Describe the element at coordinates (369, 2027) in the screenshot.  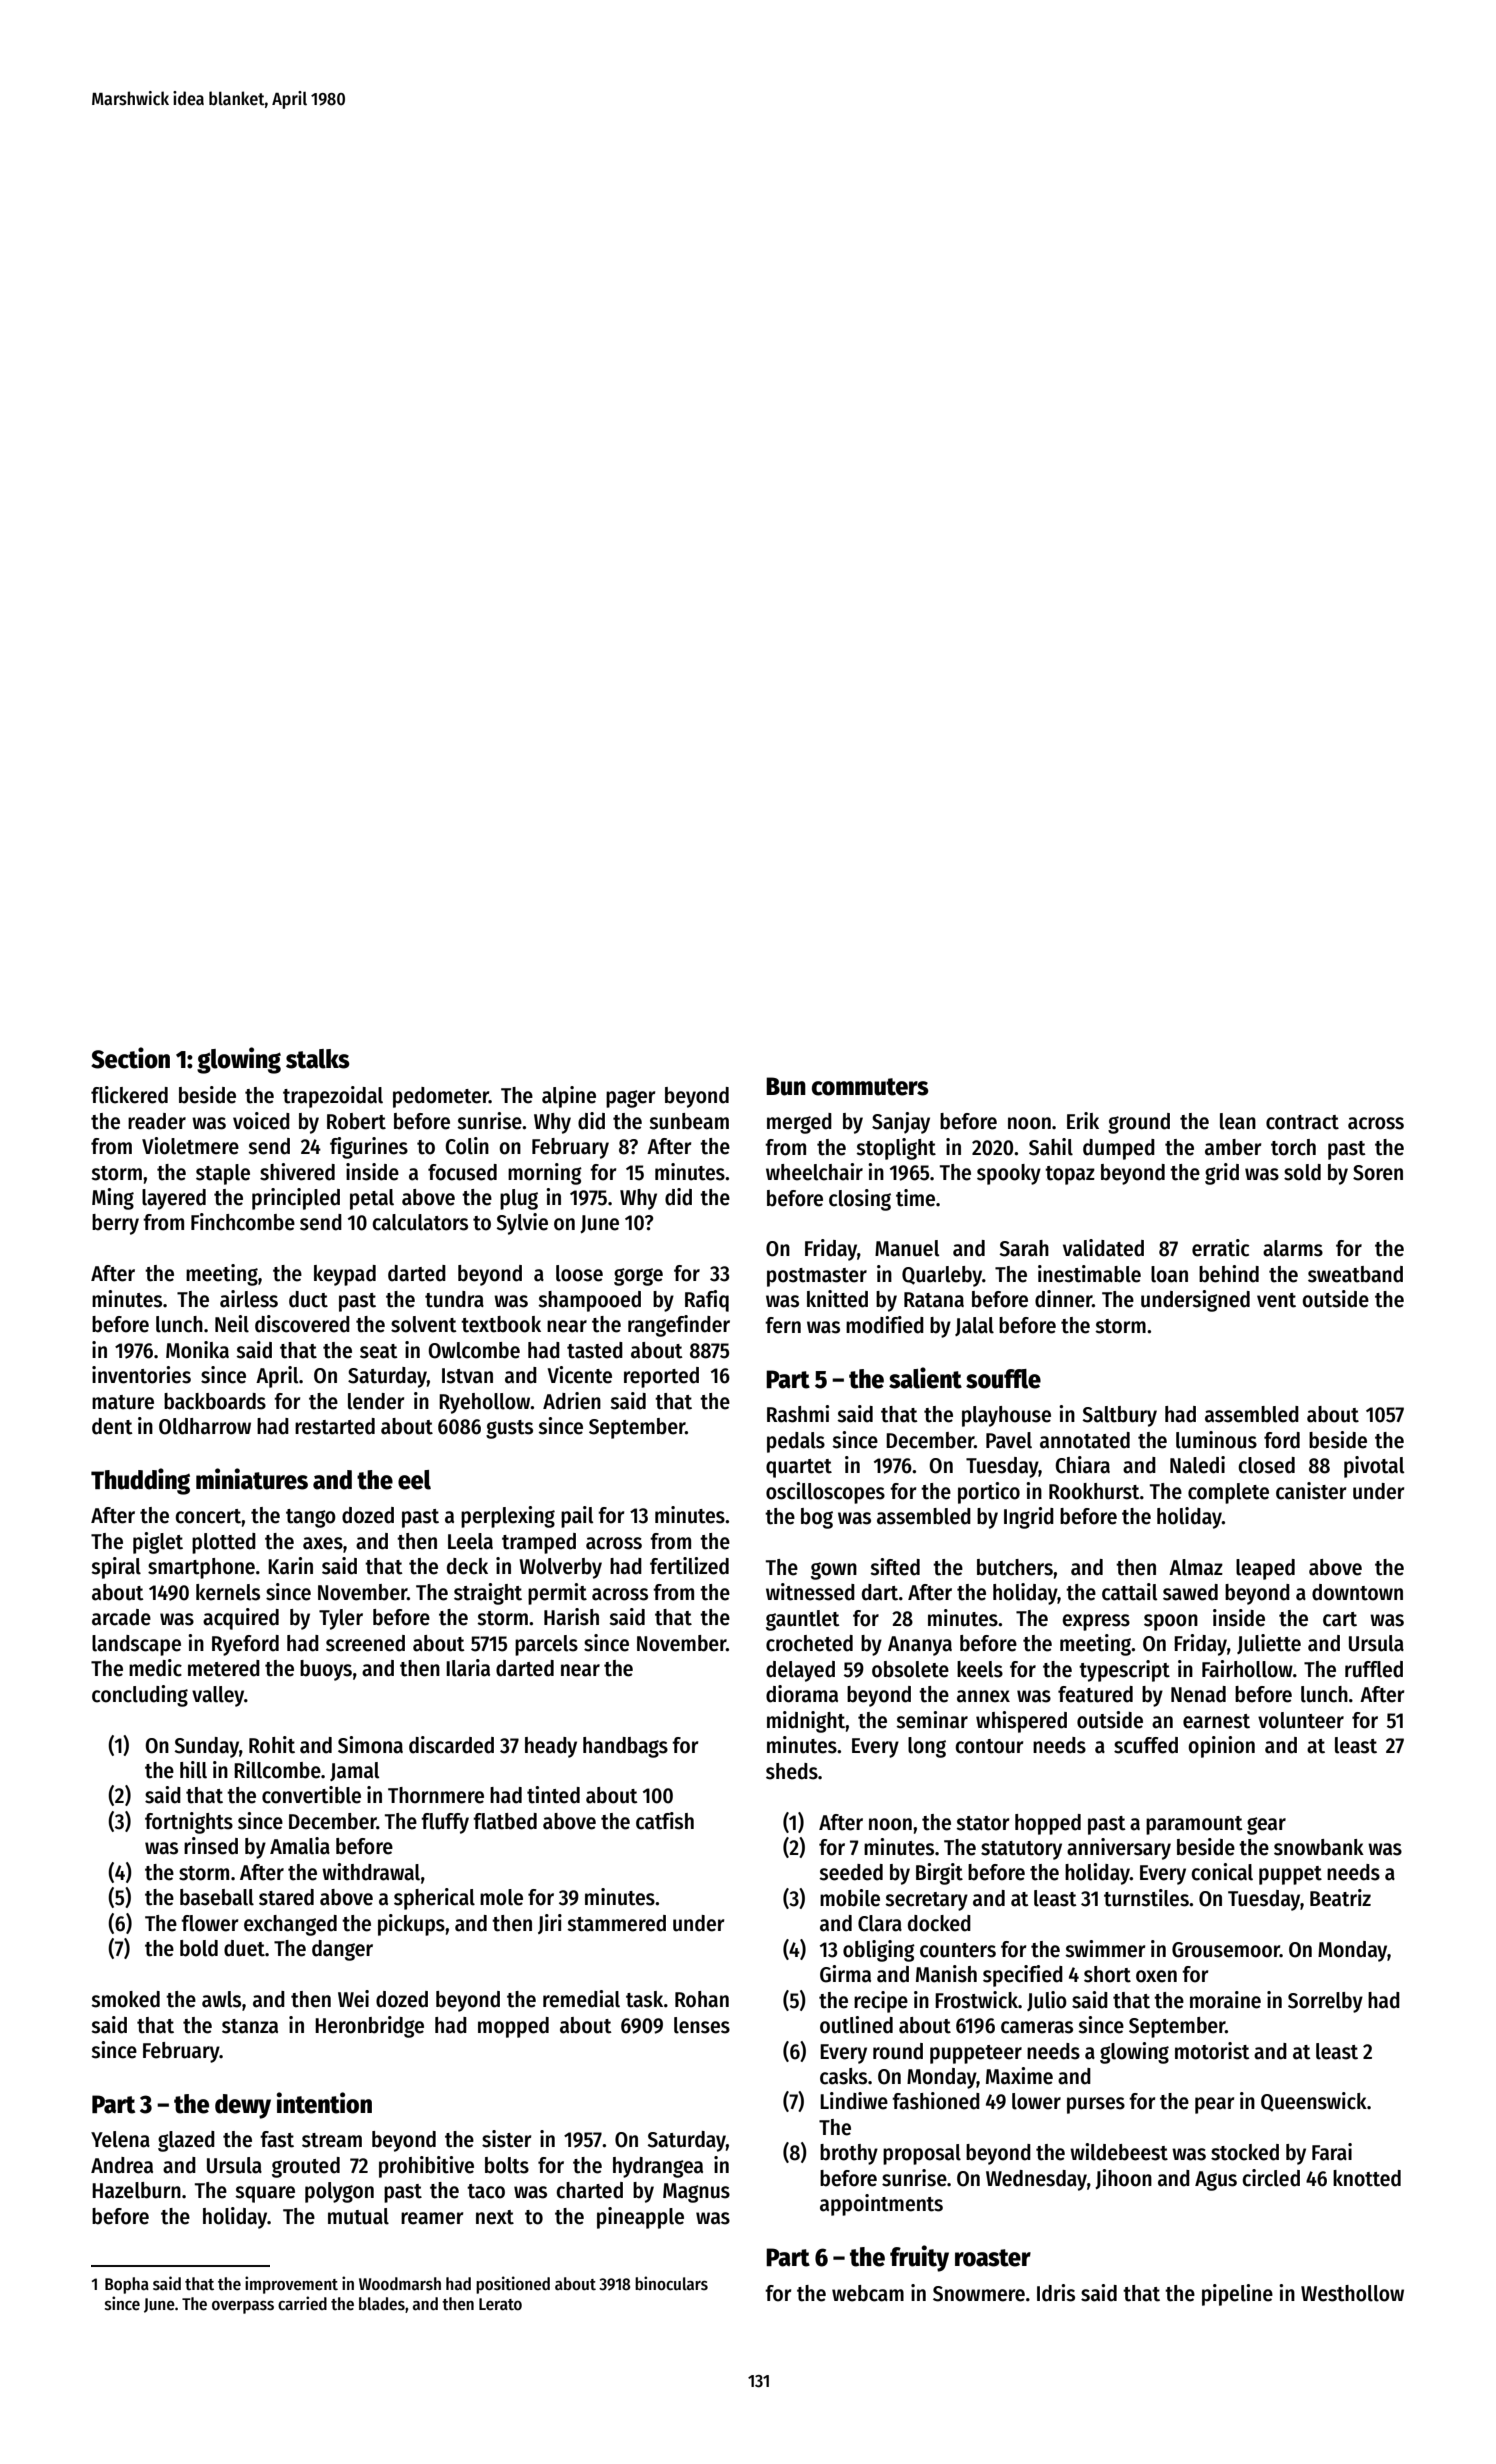
I see `Heronbridge` at that location.
